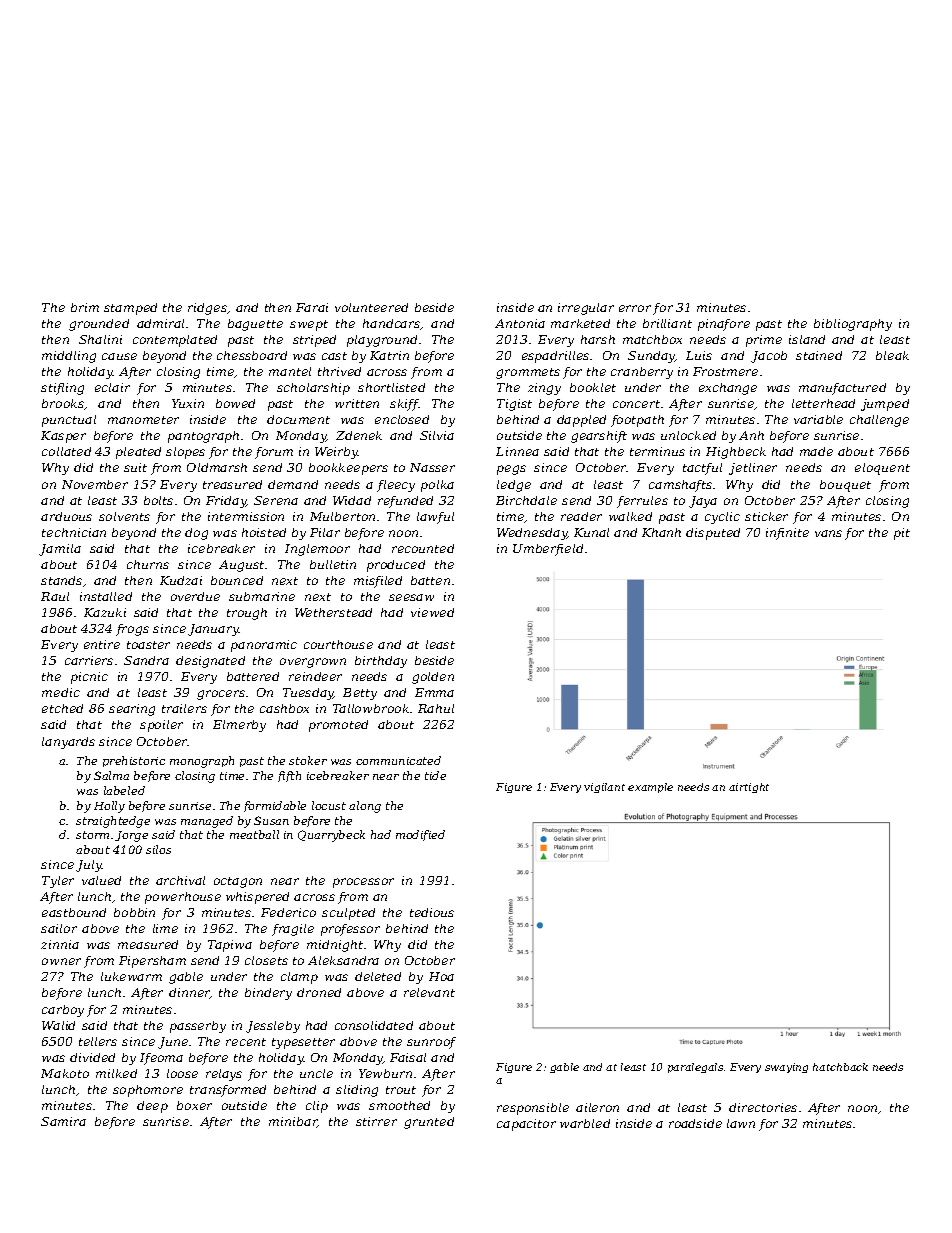 This page has width=952, height=1233. Describe the element at coordinates (432, 912) in the page. I see `tedious` at that location.
